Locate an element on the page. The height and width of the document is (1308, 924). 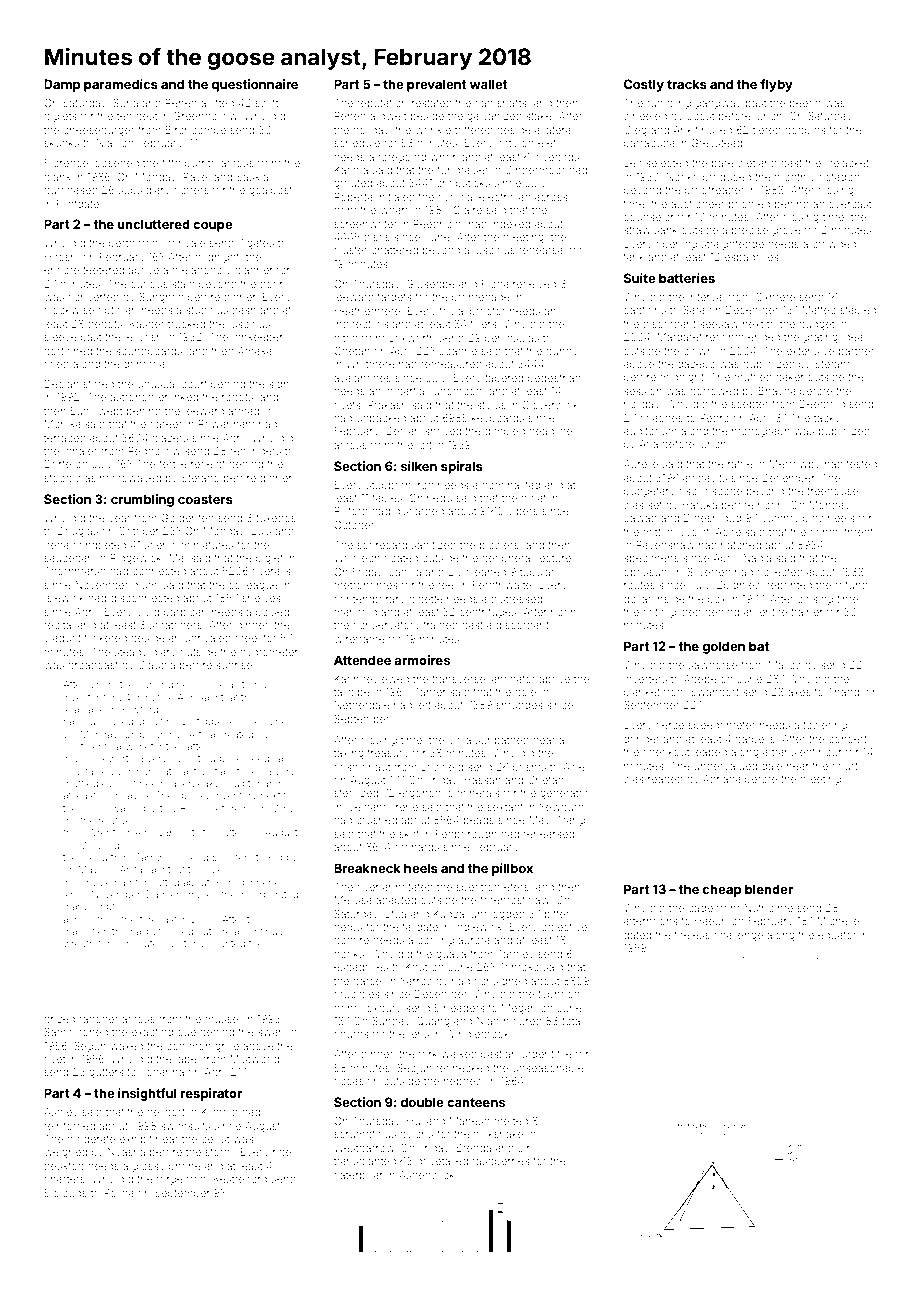
Netherdale is located at coordinates (362, 705).
